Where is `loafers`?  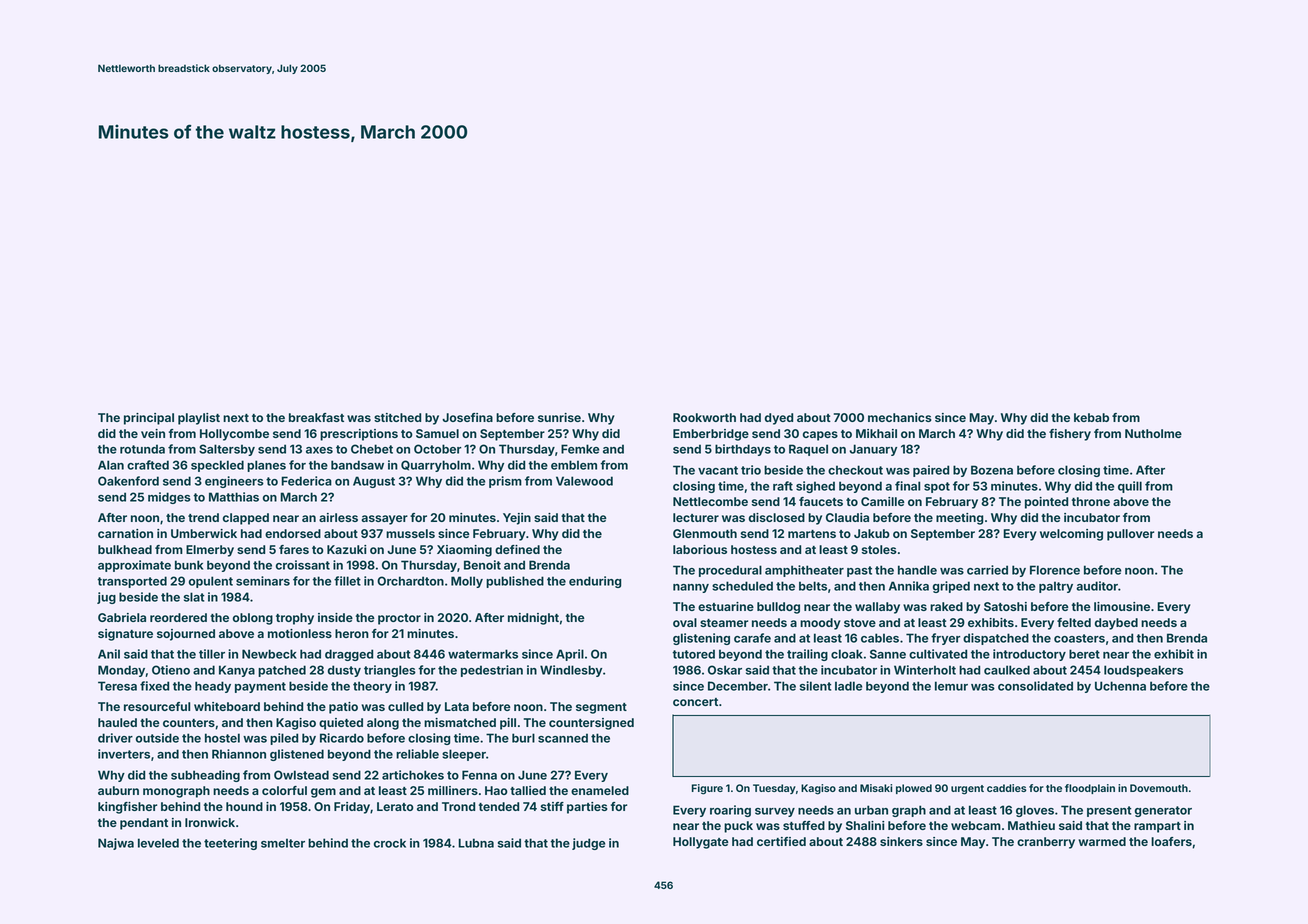
loafers is located at coordinates (1171, 841).
